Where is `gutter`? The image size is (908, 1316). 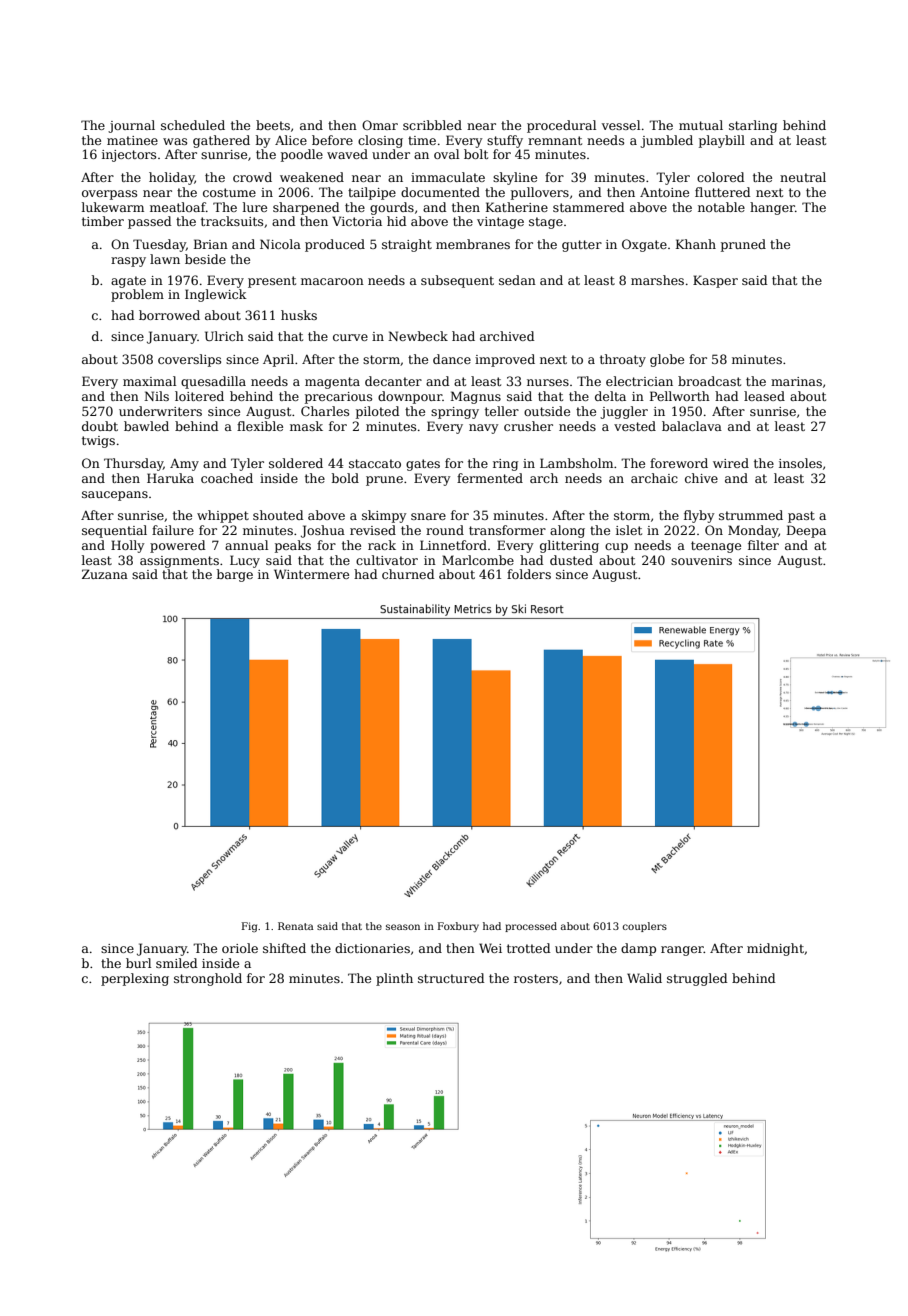 gutter is located at coordinates (582, 246).
